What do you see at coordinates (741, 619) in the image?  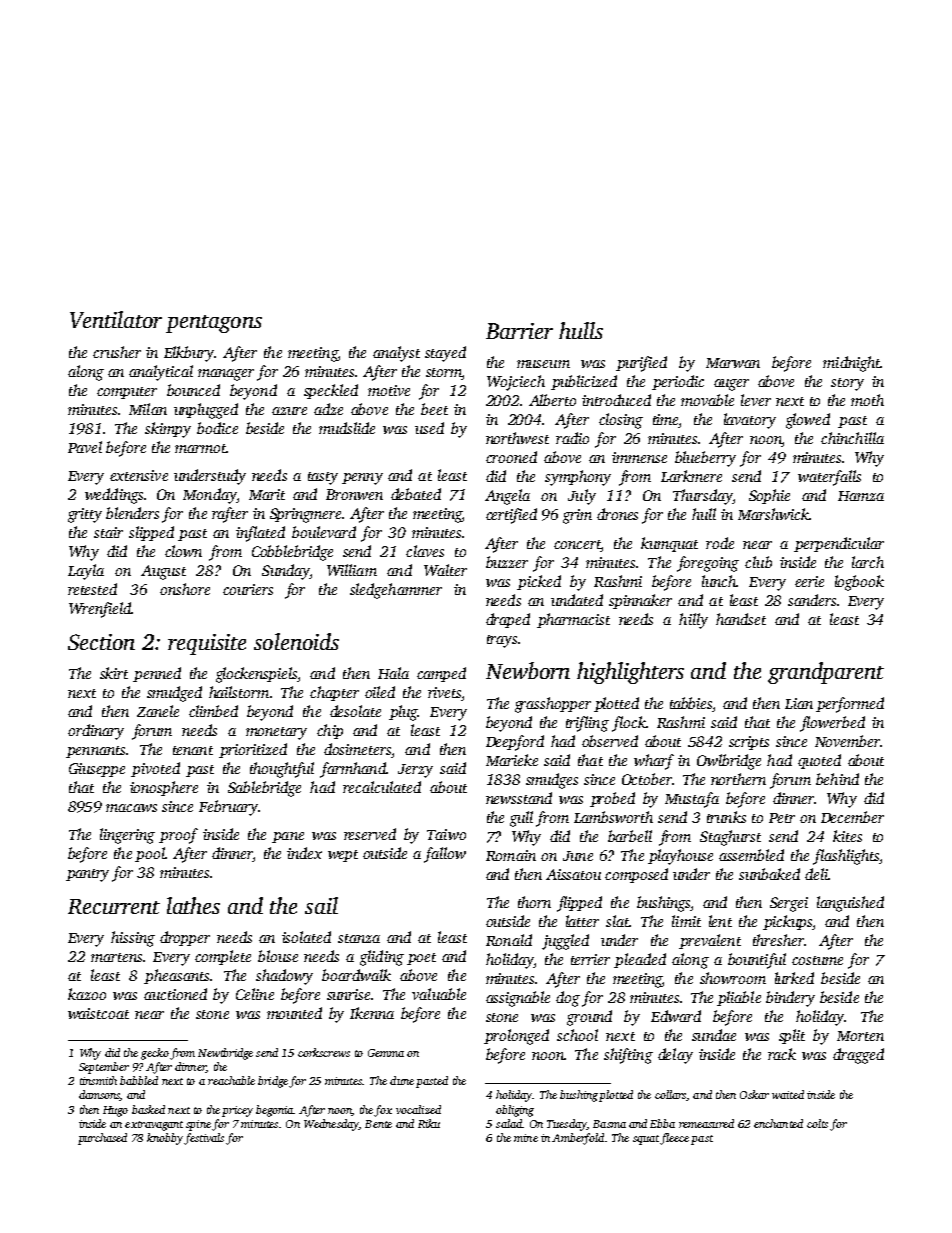 I see `handset` at bounding box center [741, 619].
